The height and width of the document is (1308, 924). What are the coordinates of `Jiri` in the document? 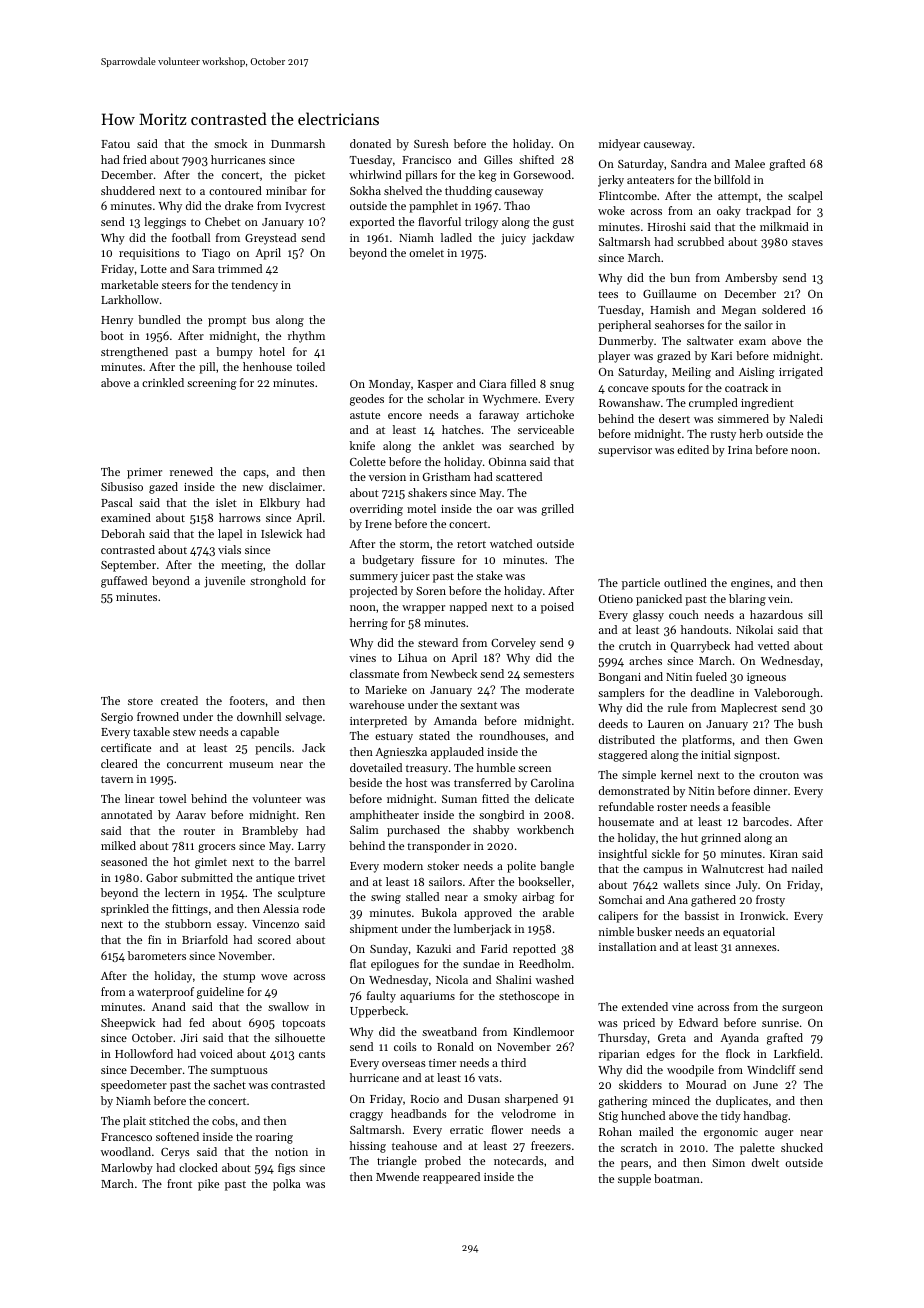 It's located at (189, 1038).
